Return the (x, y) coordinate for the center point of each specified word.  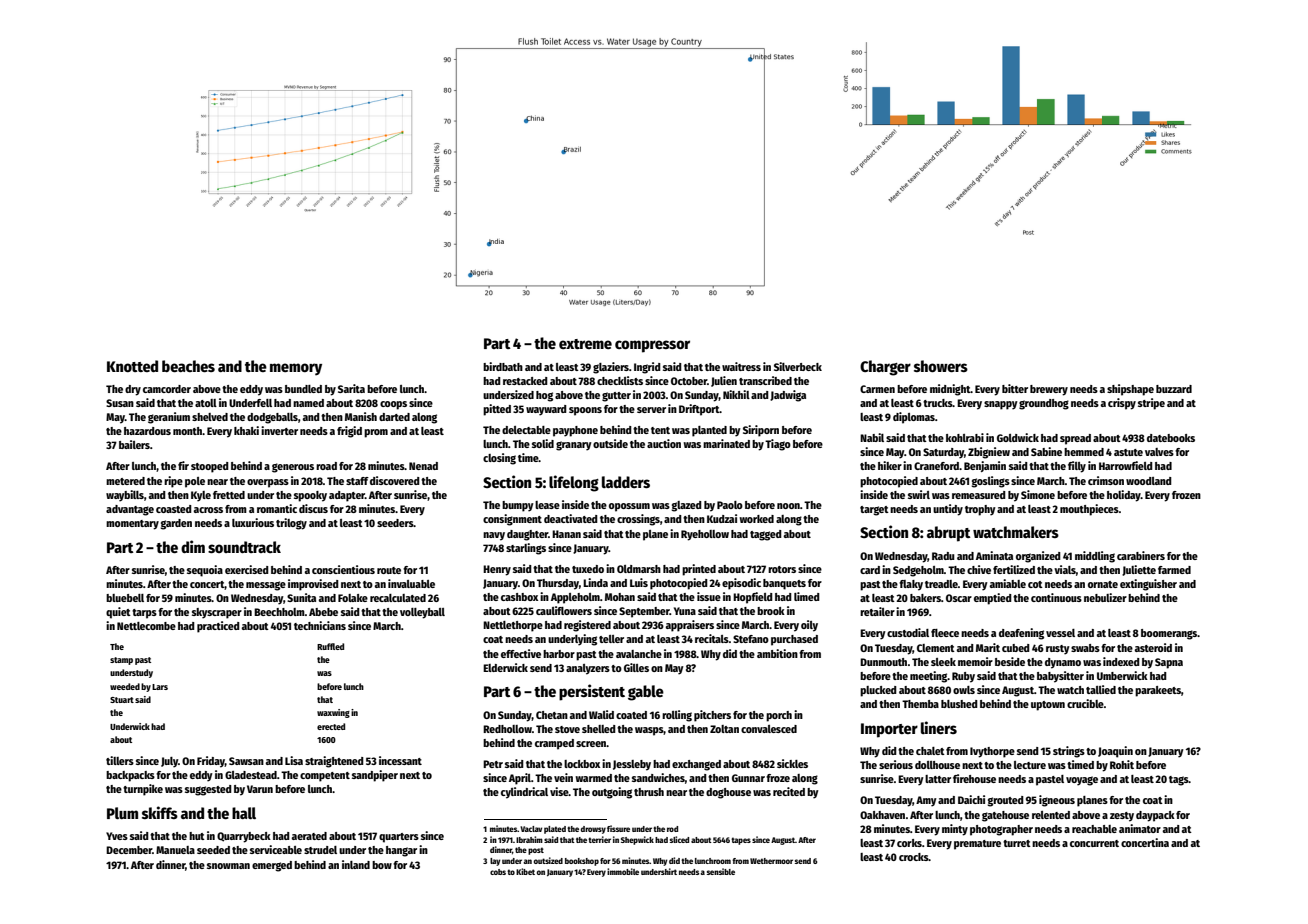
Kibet (525, 871)
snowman (228, 866)
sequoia (205, 571)
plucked (878, 691)
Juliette (1139, 570)
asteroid (1153, 647)
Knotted (132, 366)
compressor (652, 346)
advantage (130, 510)
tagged (766, 535)
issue (709, 596)
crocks (914, 857)
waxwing (333, 713)
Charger (885, 368)
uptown (1048, 706)
